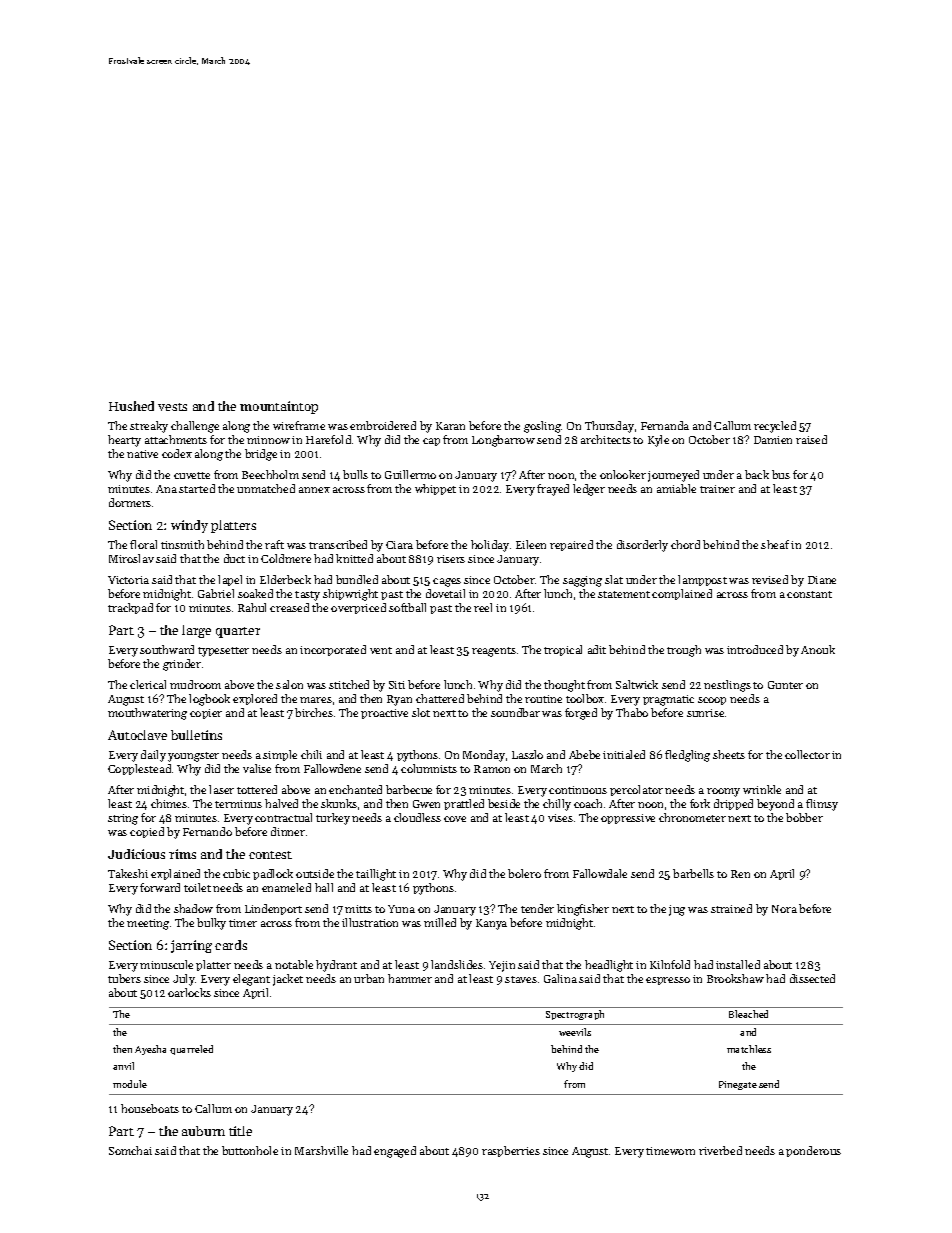 The image size is (952, 1233). What do you see at coordinates (738, 1085) in the screenshot?
I see `Pinegate` at bounding box center [738, 1085].
